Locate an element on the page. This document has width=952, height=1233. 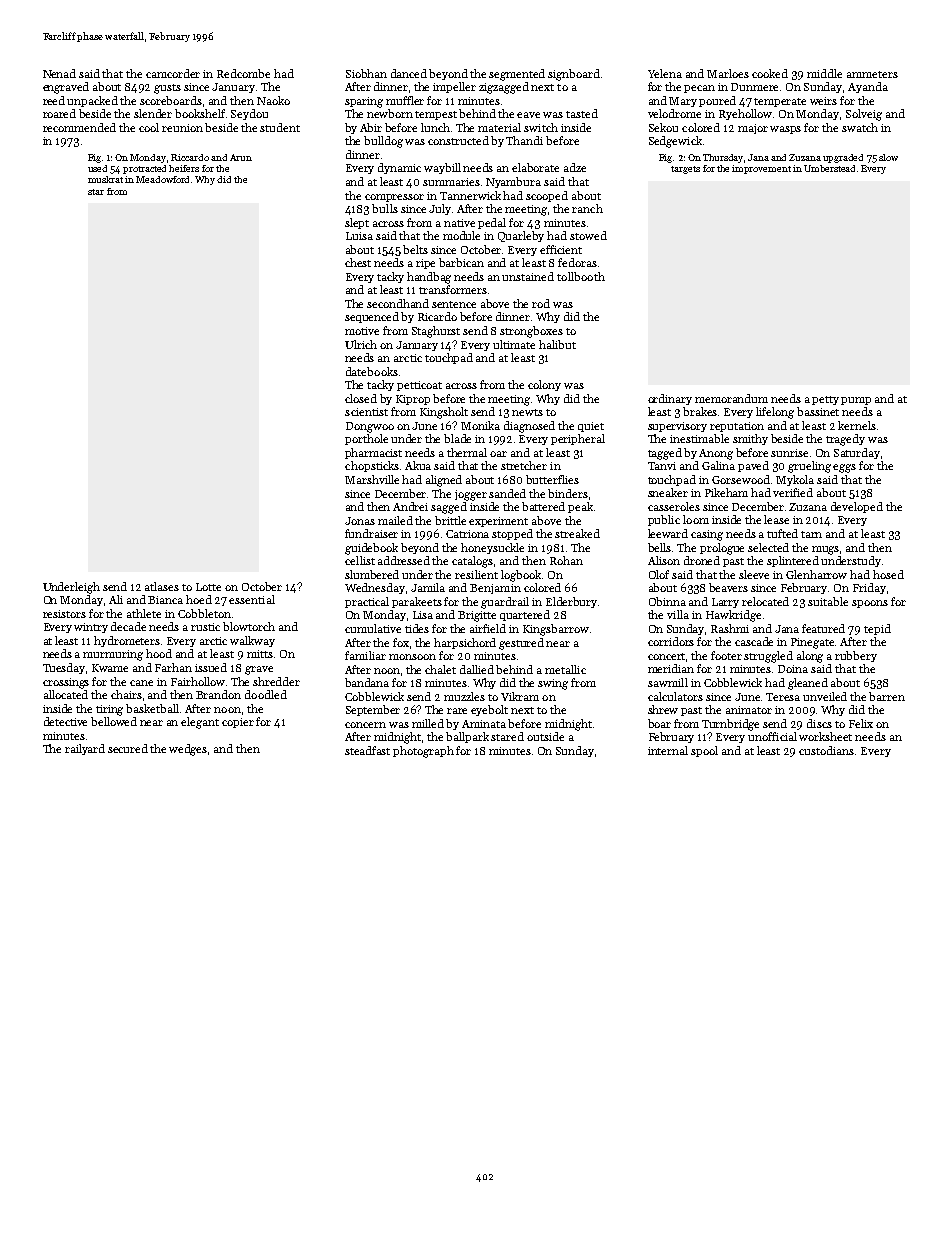
Umberstead is located at coordinates (829, 168).
